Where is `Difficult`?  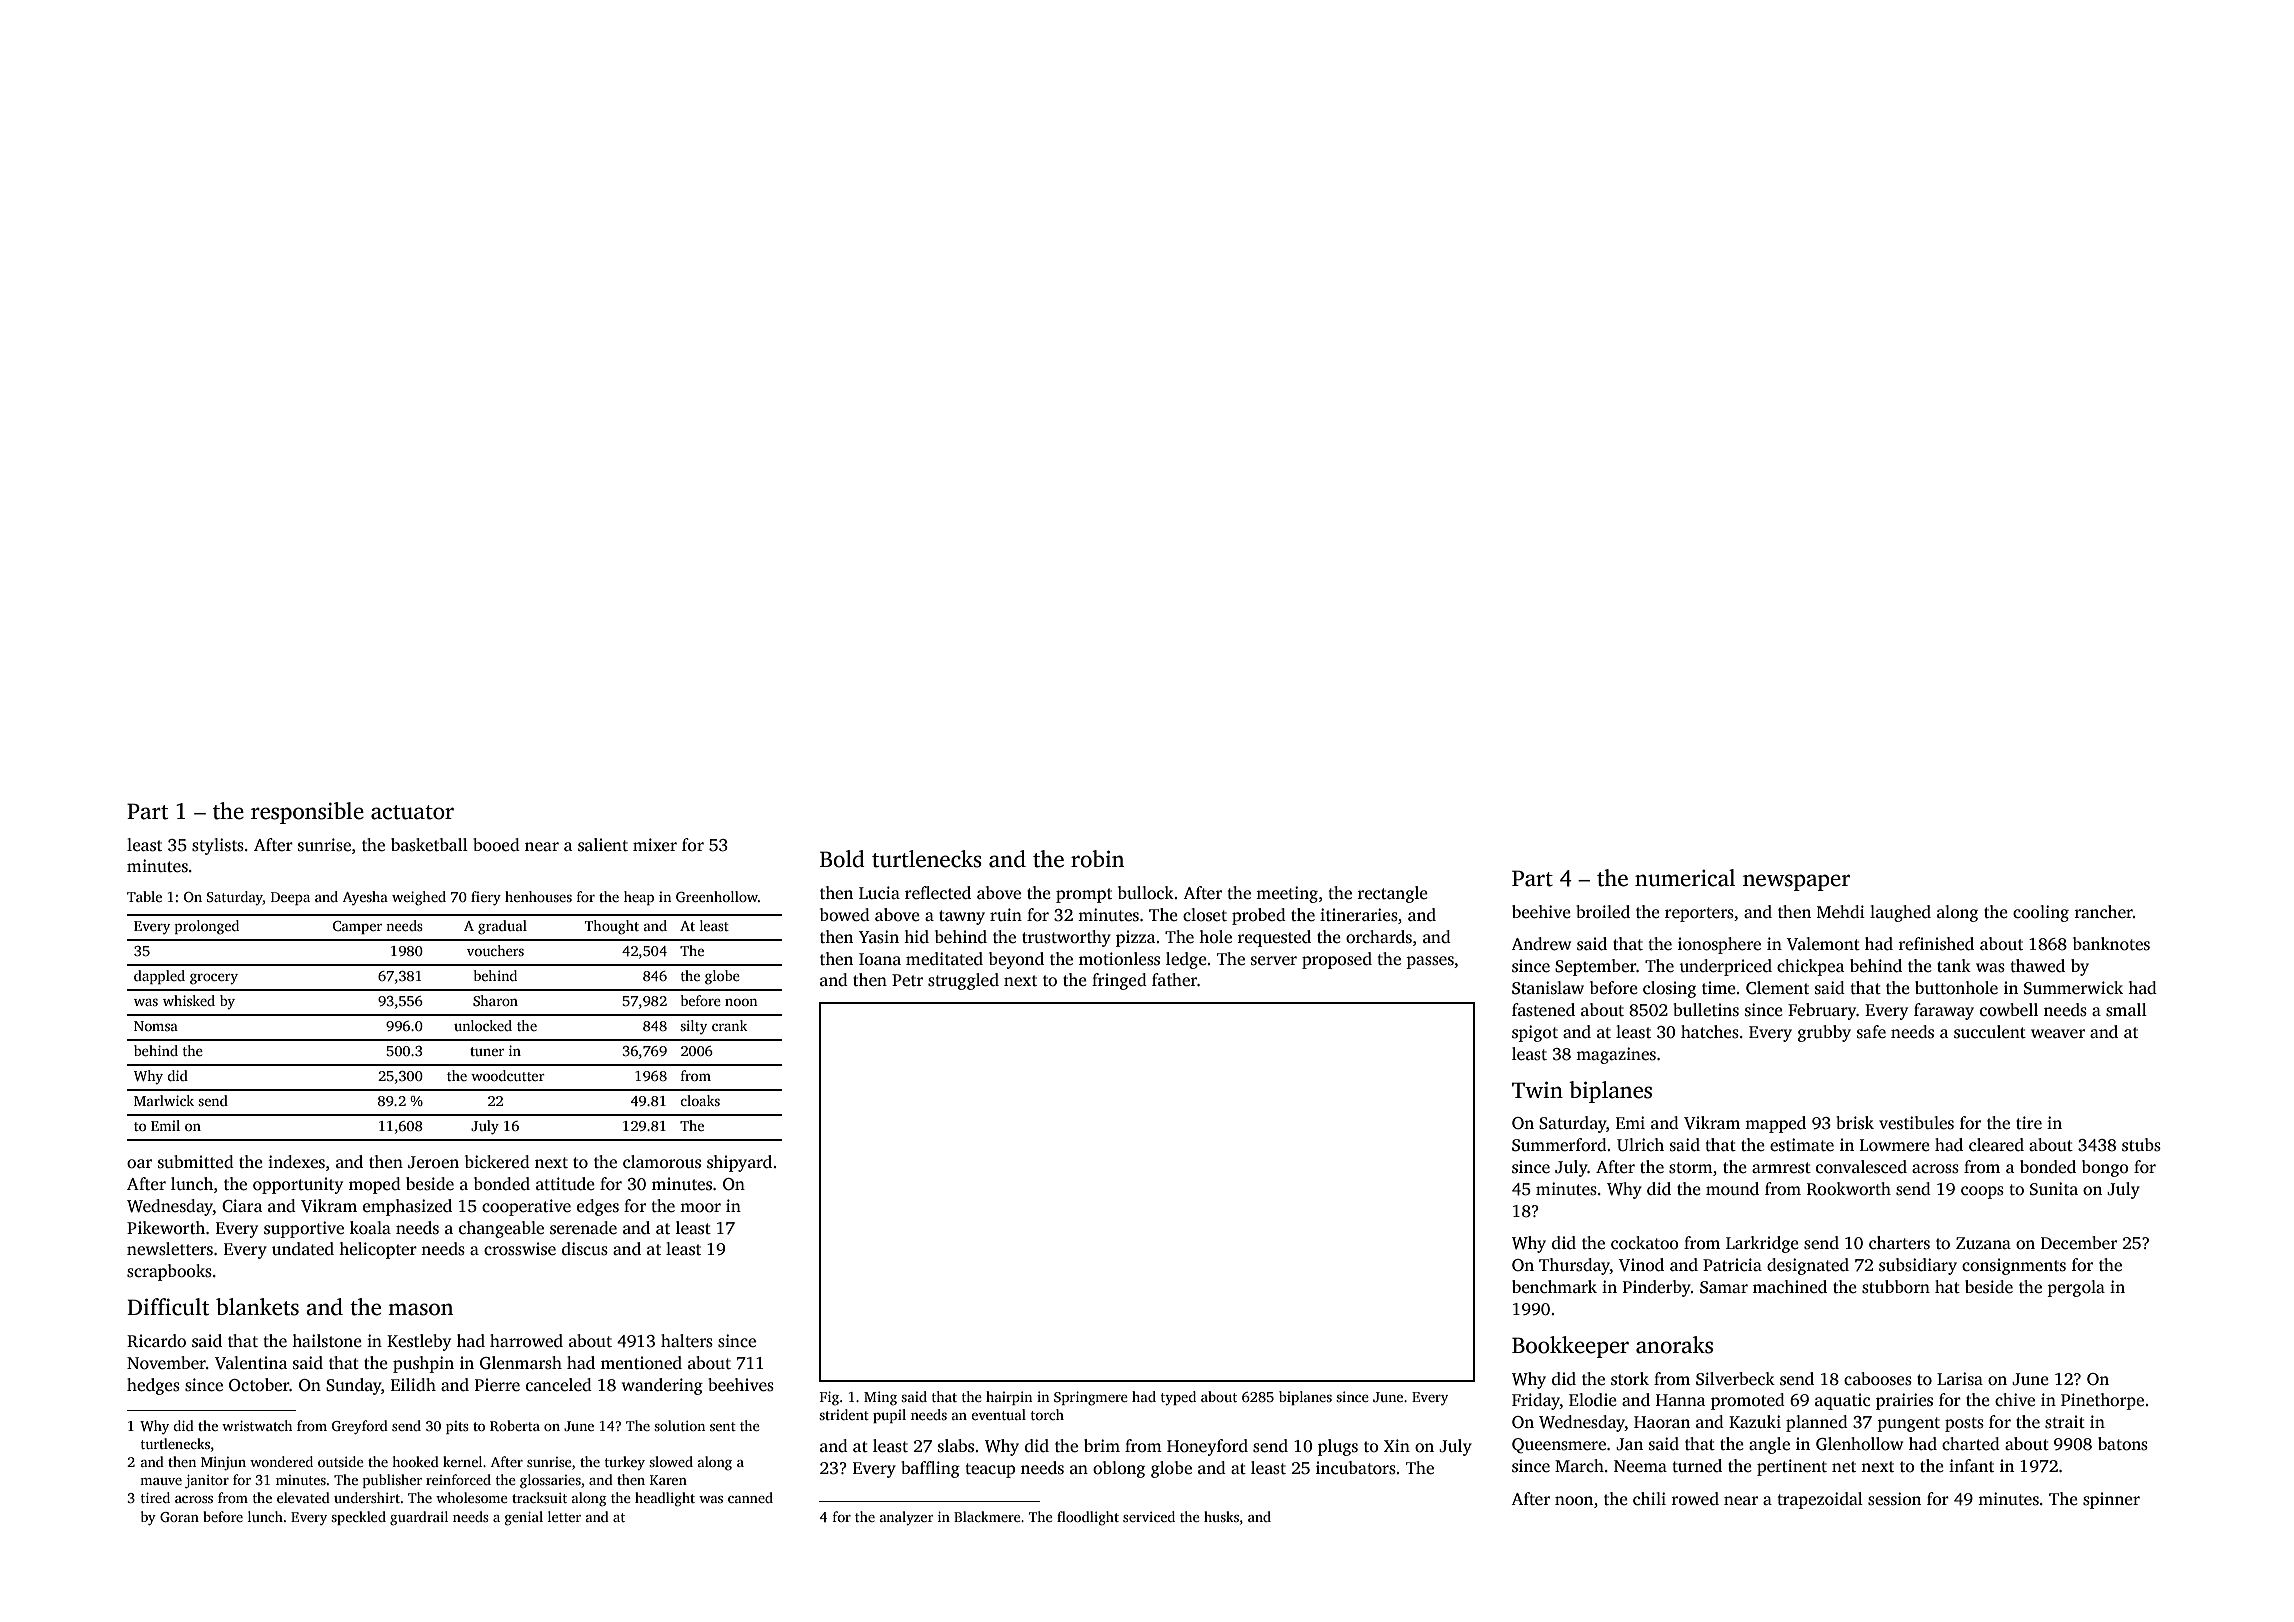 Difficult is located at coordinates (168, 1307).
